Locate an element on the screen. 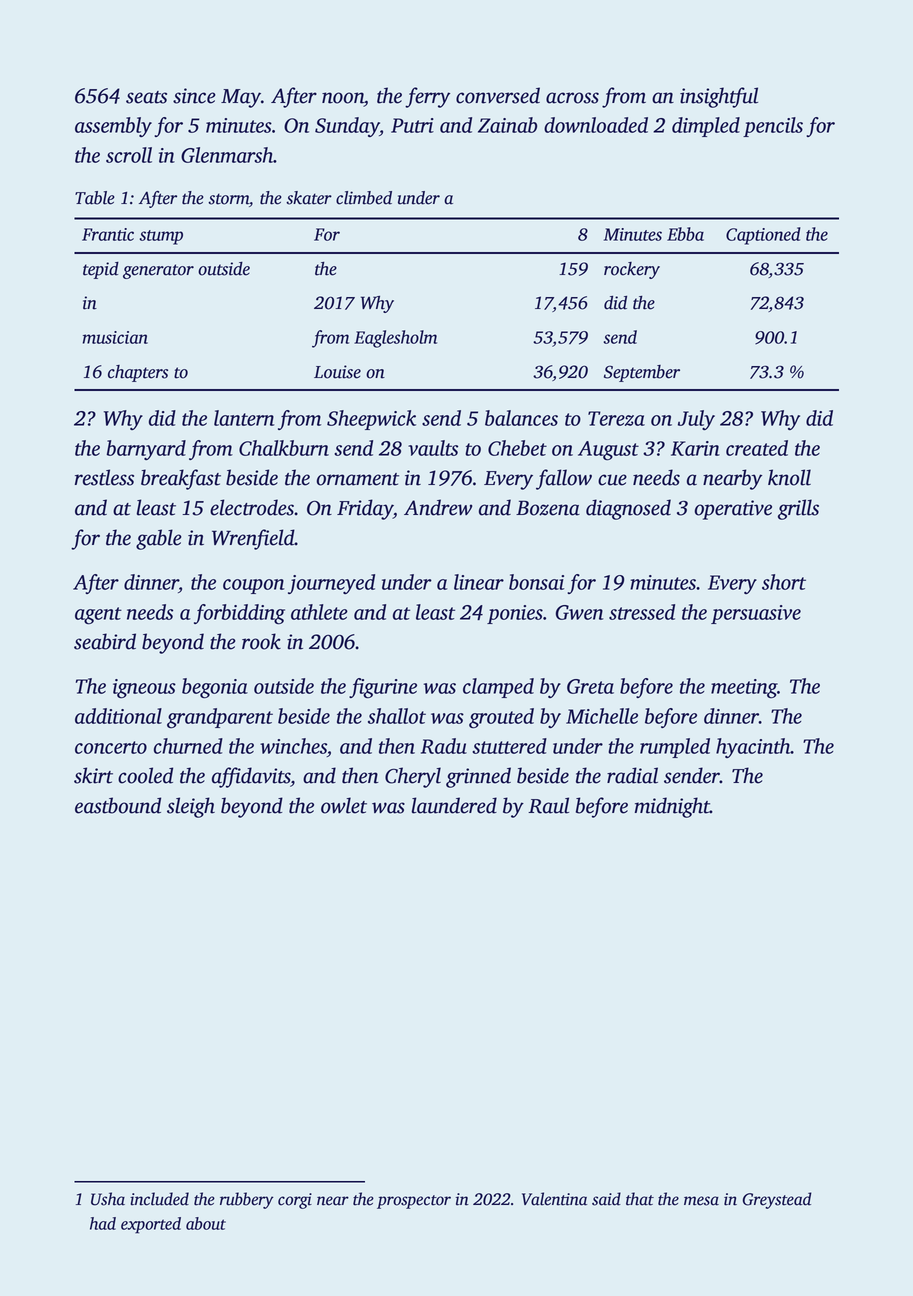  storm is located at coordinates (228, 199).
